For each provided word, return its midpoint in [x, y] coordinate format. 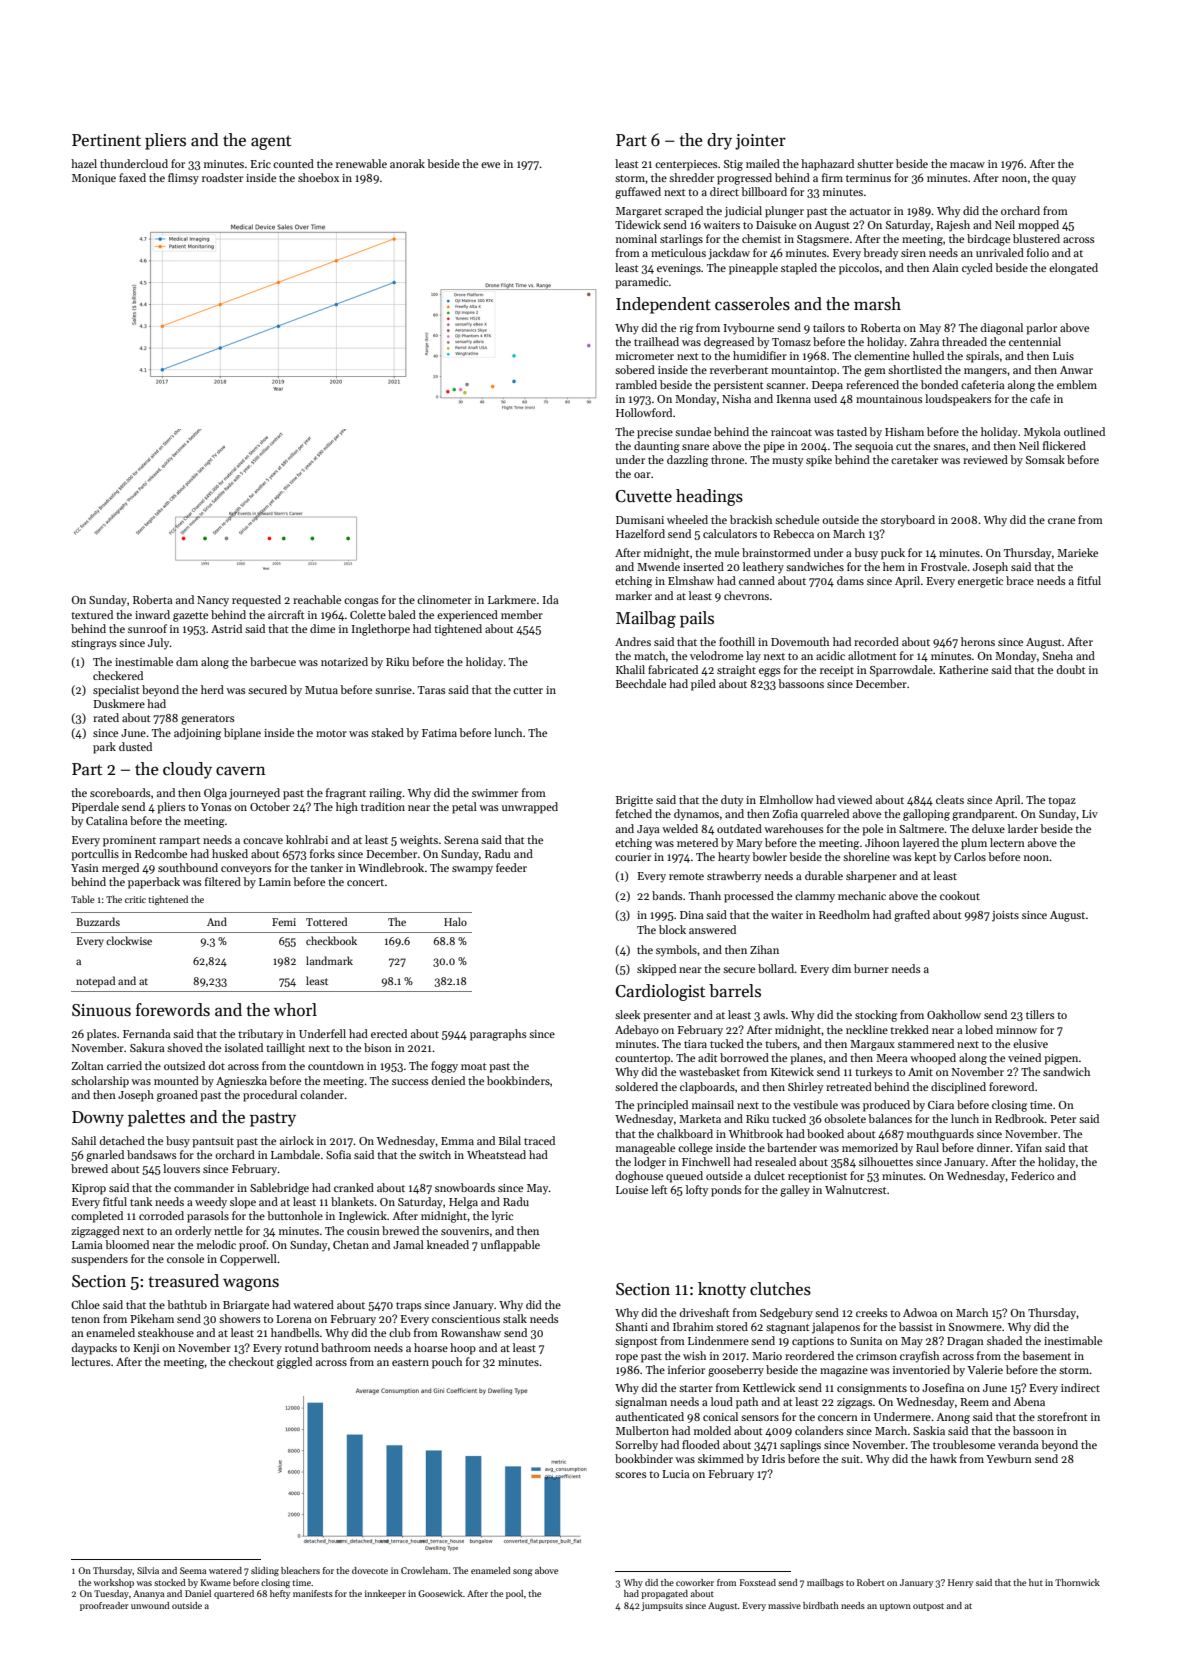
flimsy [183, 179]
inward [152, 614]
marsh [877, 304]
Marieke [1077, 552]
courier [633, 857]
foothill [737, 641]
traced [539, 1140]
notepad [95, 981]
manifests [313, 1593]
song [522, 1572]
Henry [960, 1583]
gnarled [105, 1156]
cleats [950, 799]
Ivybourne [749, 329]
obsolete [845, 1118]
